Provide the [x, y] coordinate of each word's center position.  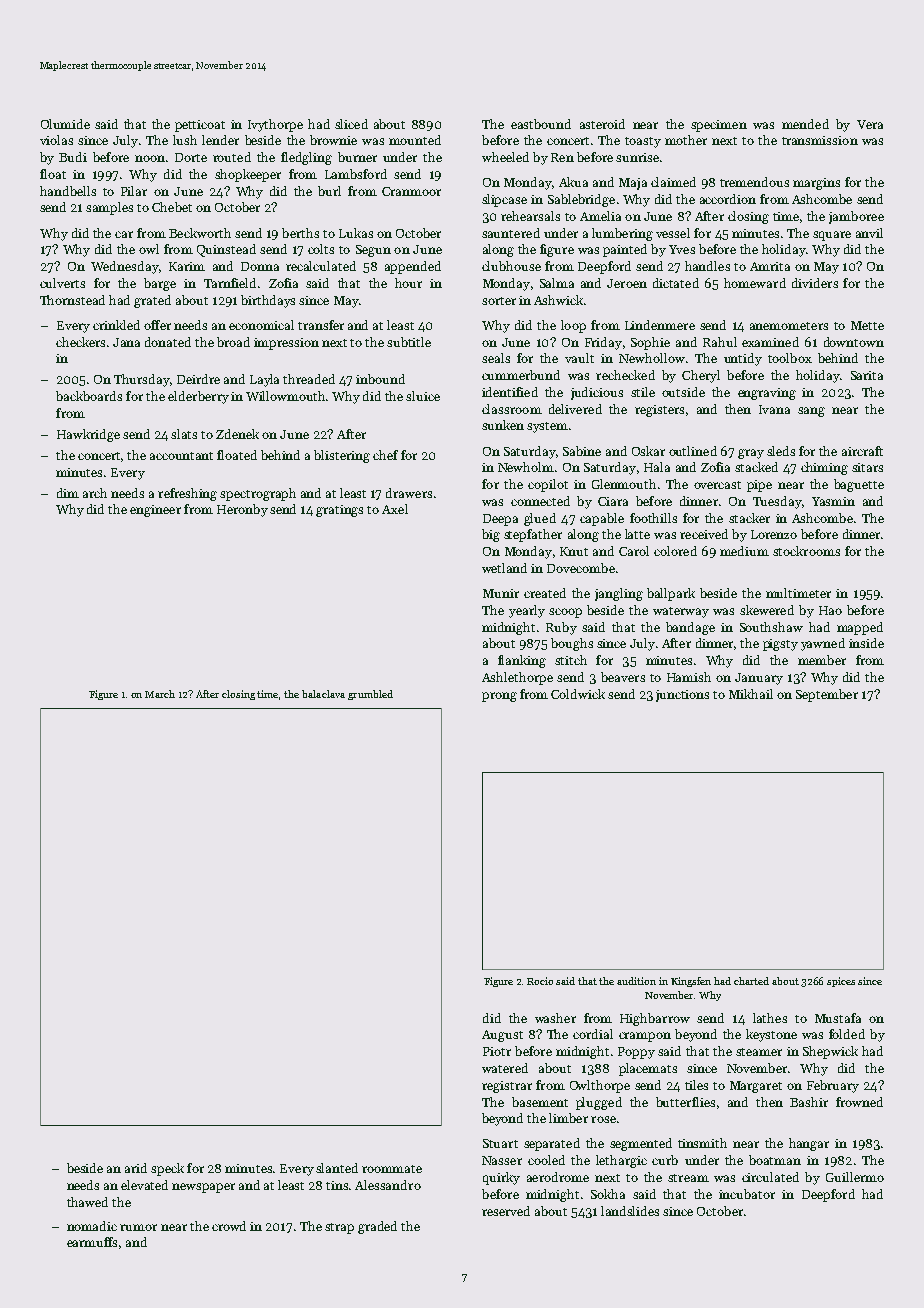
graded [377, 1227]
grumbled [370, 695]
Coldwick [578, 694]
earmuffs [92, 1242]
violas [56, 140]
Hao [830, 610]
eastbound [541, 124]
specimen [719, 126]
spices [841, 982]
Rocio [540, 981]
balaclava [323, 694]
